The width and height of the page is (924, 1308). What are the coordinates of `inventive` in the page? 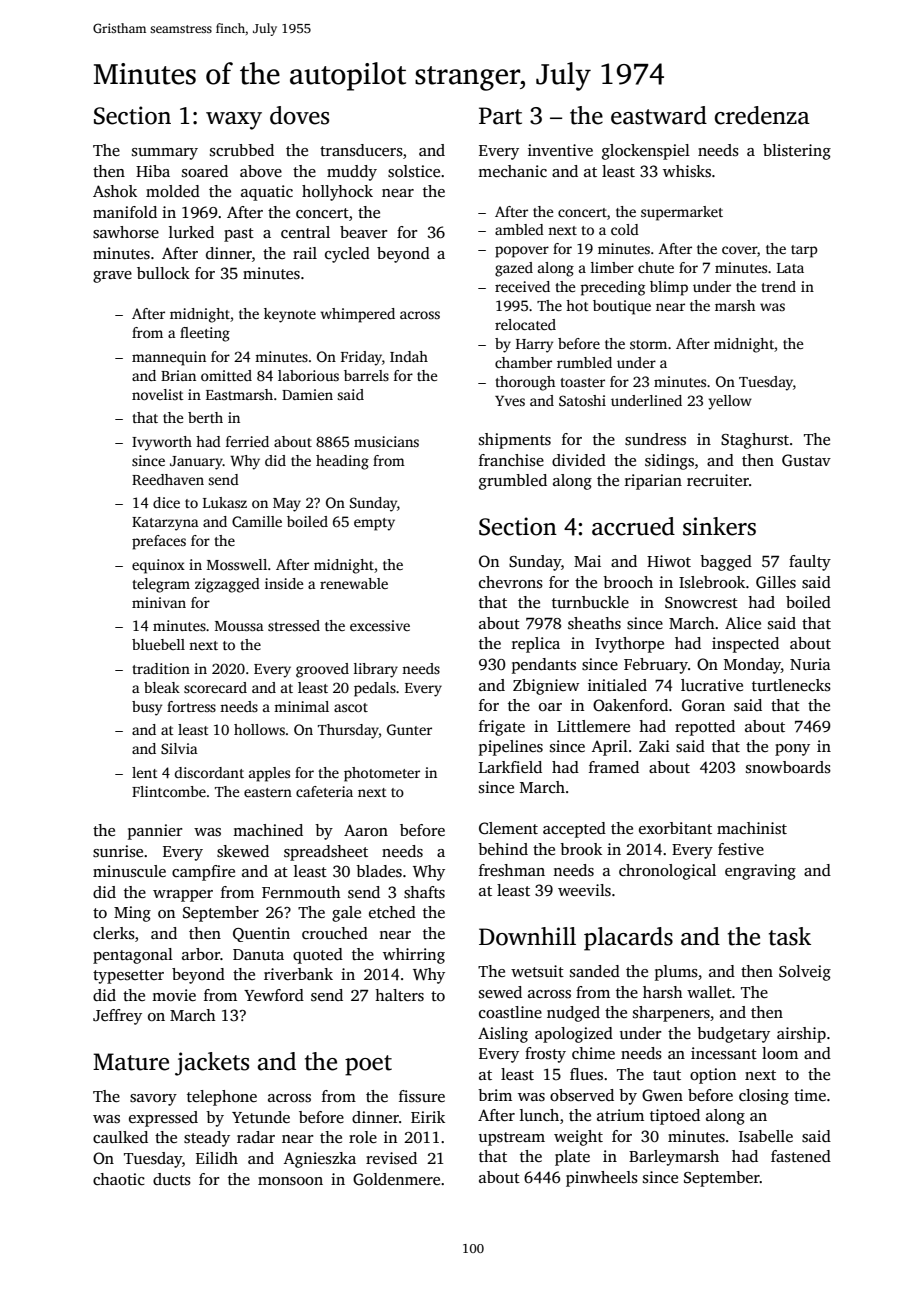 It's located at (560, 150).
